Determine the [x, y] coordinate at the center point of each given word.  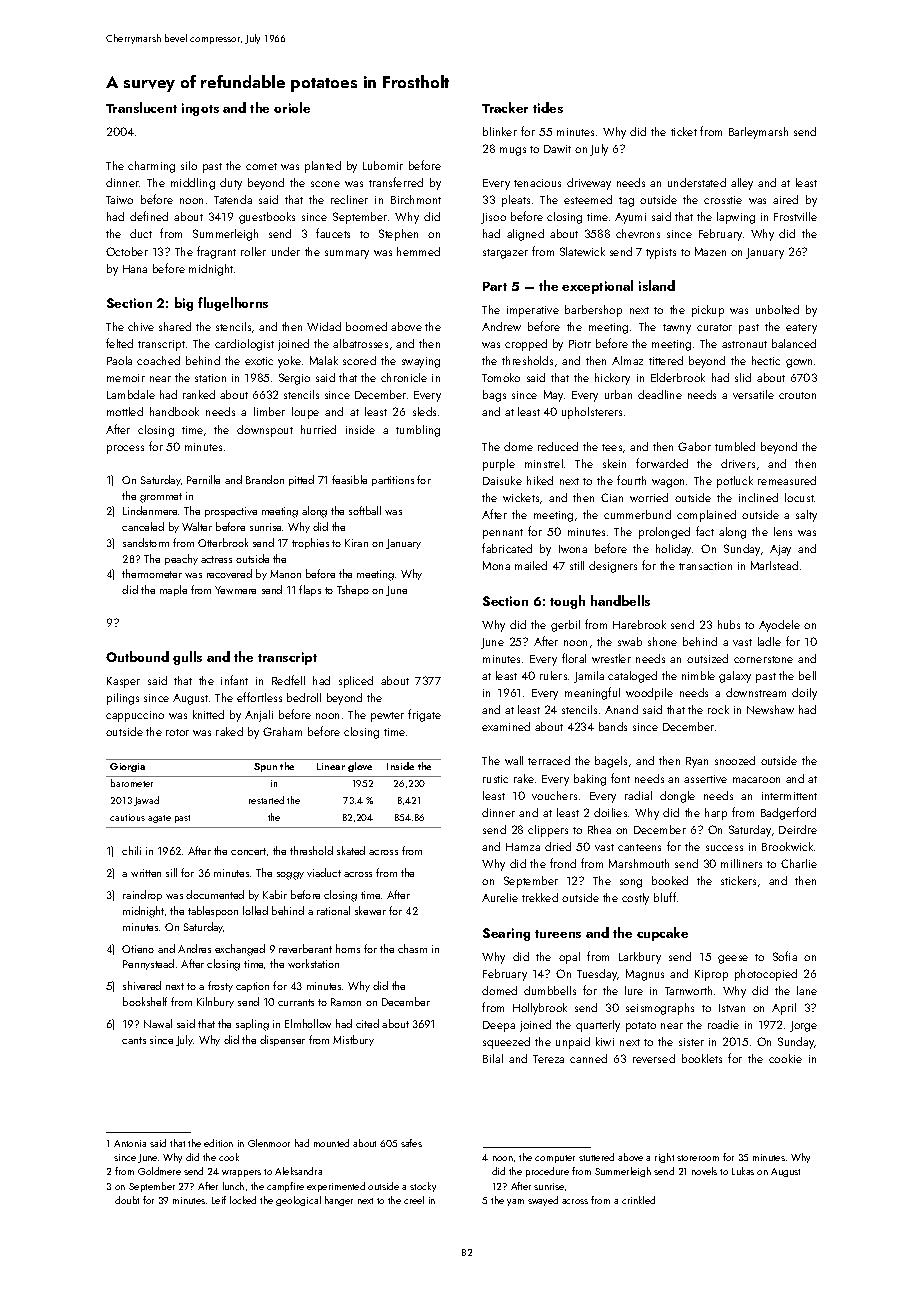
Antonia [130, 1143]
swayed [543, 1201]
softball [365, 510]
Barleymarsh [758, 133]
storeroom [698, 1158]
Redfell [288, 680]
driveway [589, 184]
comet [261, 166]
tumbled [735, 446]
